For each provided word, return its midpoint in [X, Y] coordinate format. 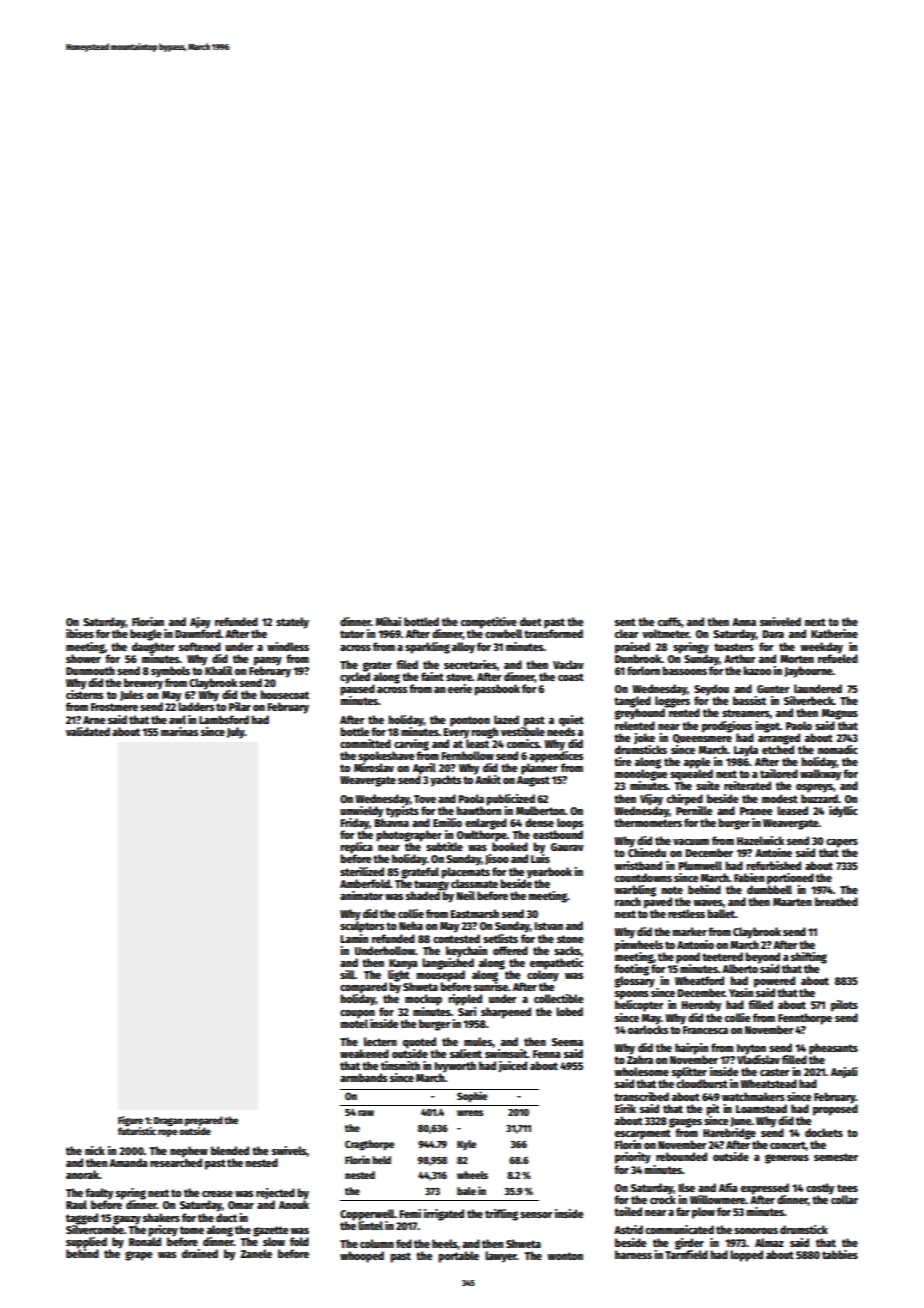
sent [625, 622]
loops [570, 824]
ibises [80, 633]
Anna [744, 622]
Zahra [640, 1059]
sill [347, 974]
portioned [790, 878]
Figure [130, 1121]
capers [842, 843]
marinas [179, 731]
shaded [423, 895]
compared [363, 988]
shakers [161, 1217]
